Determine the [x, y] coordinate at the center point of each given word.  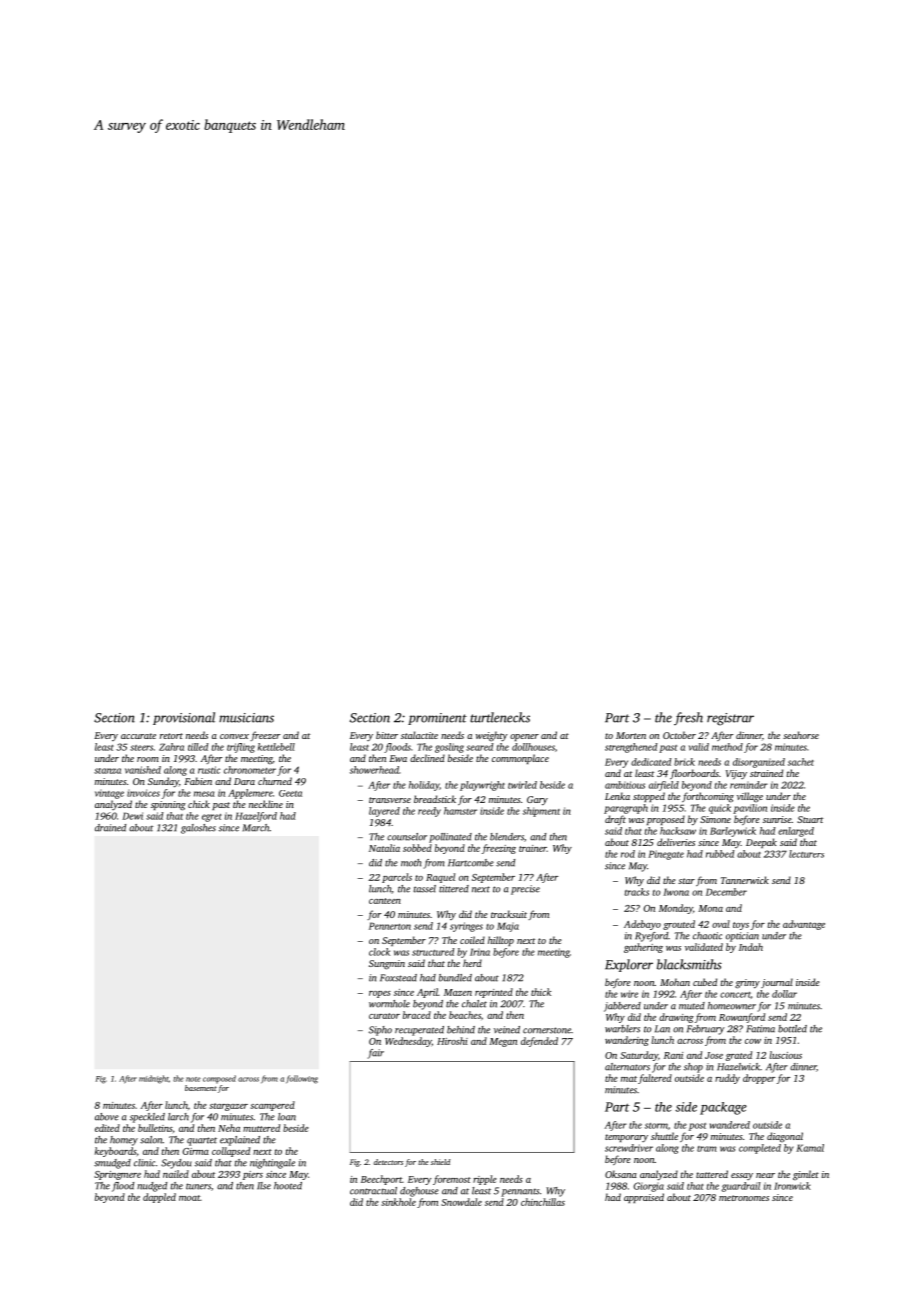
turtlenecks [500, 717]
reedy [429, 812]
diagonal [785, 1137]
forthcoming [708, 797]
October [679, 735]
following [302, 1079]
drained [110, 828]
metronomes [744, 1198]
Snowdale [461, 1202]
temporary [626, 1138]
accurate [138, 736]
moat [189, 1198]
